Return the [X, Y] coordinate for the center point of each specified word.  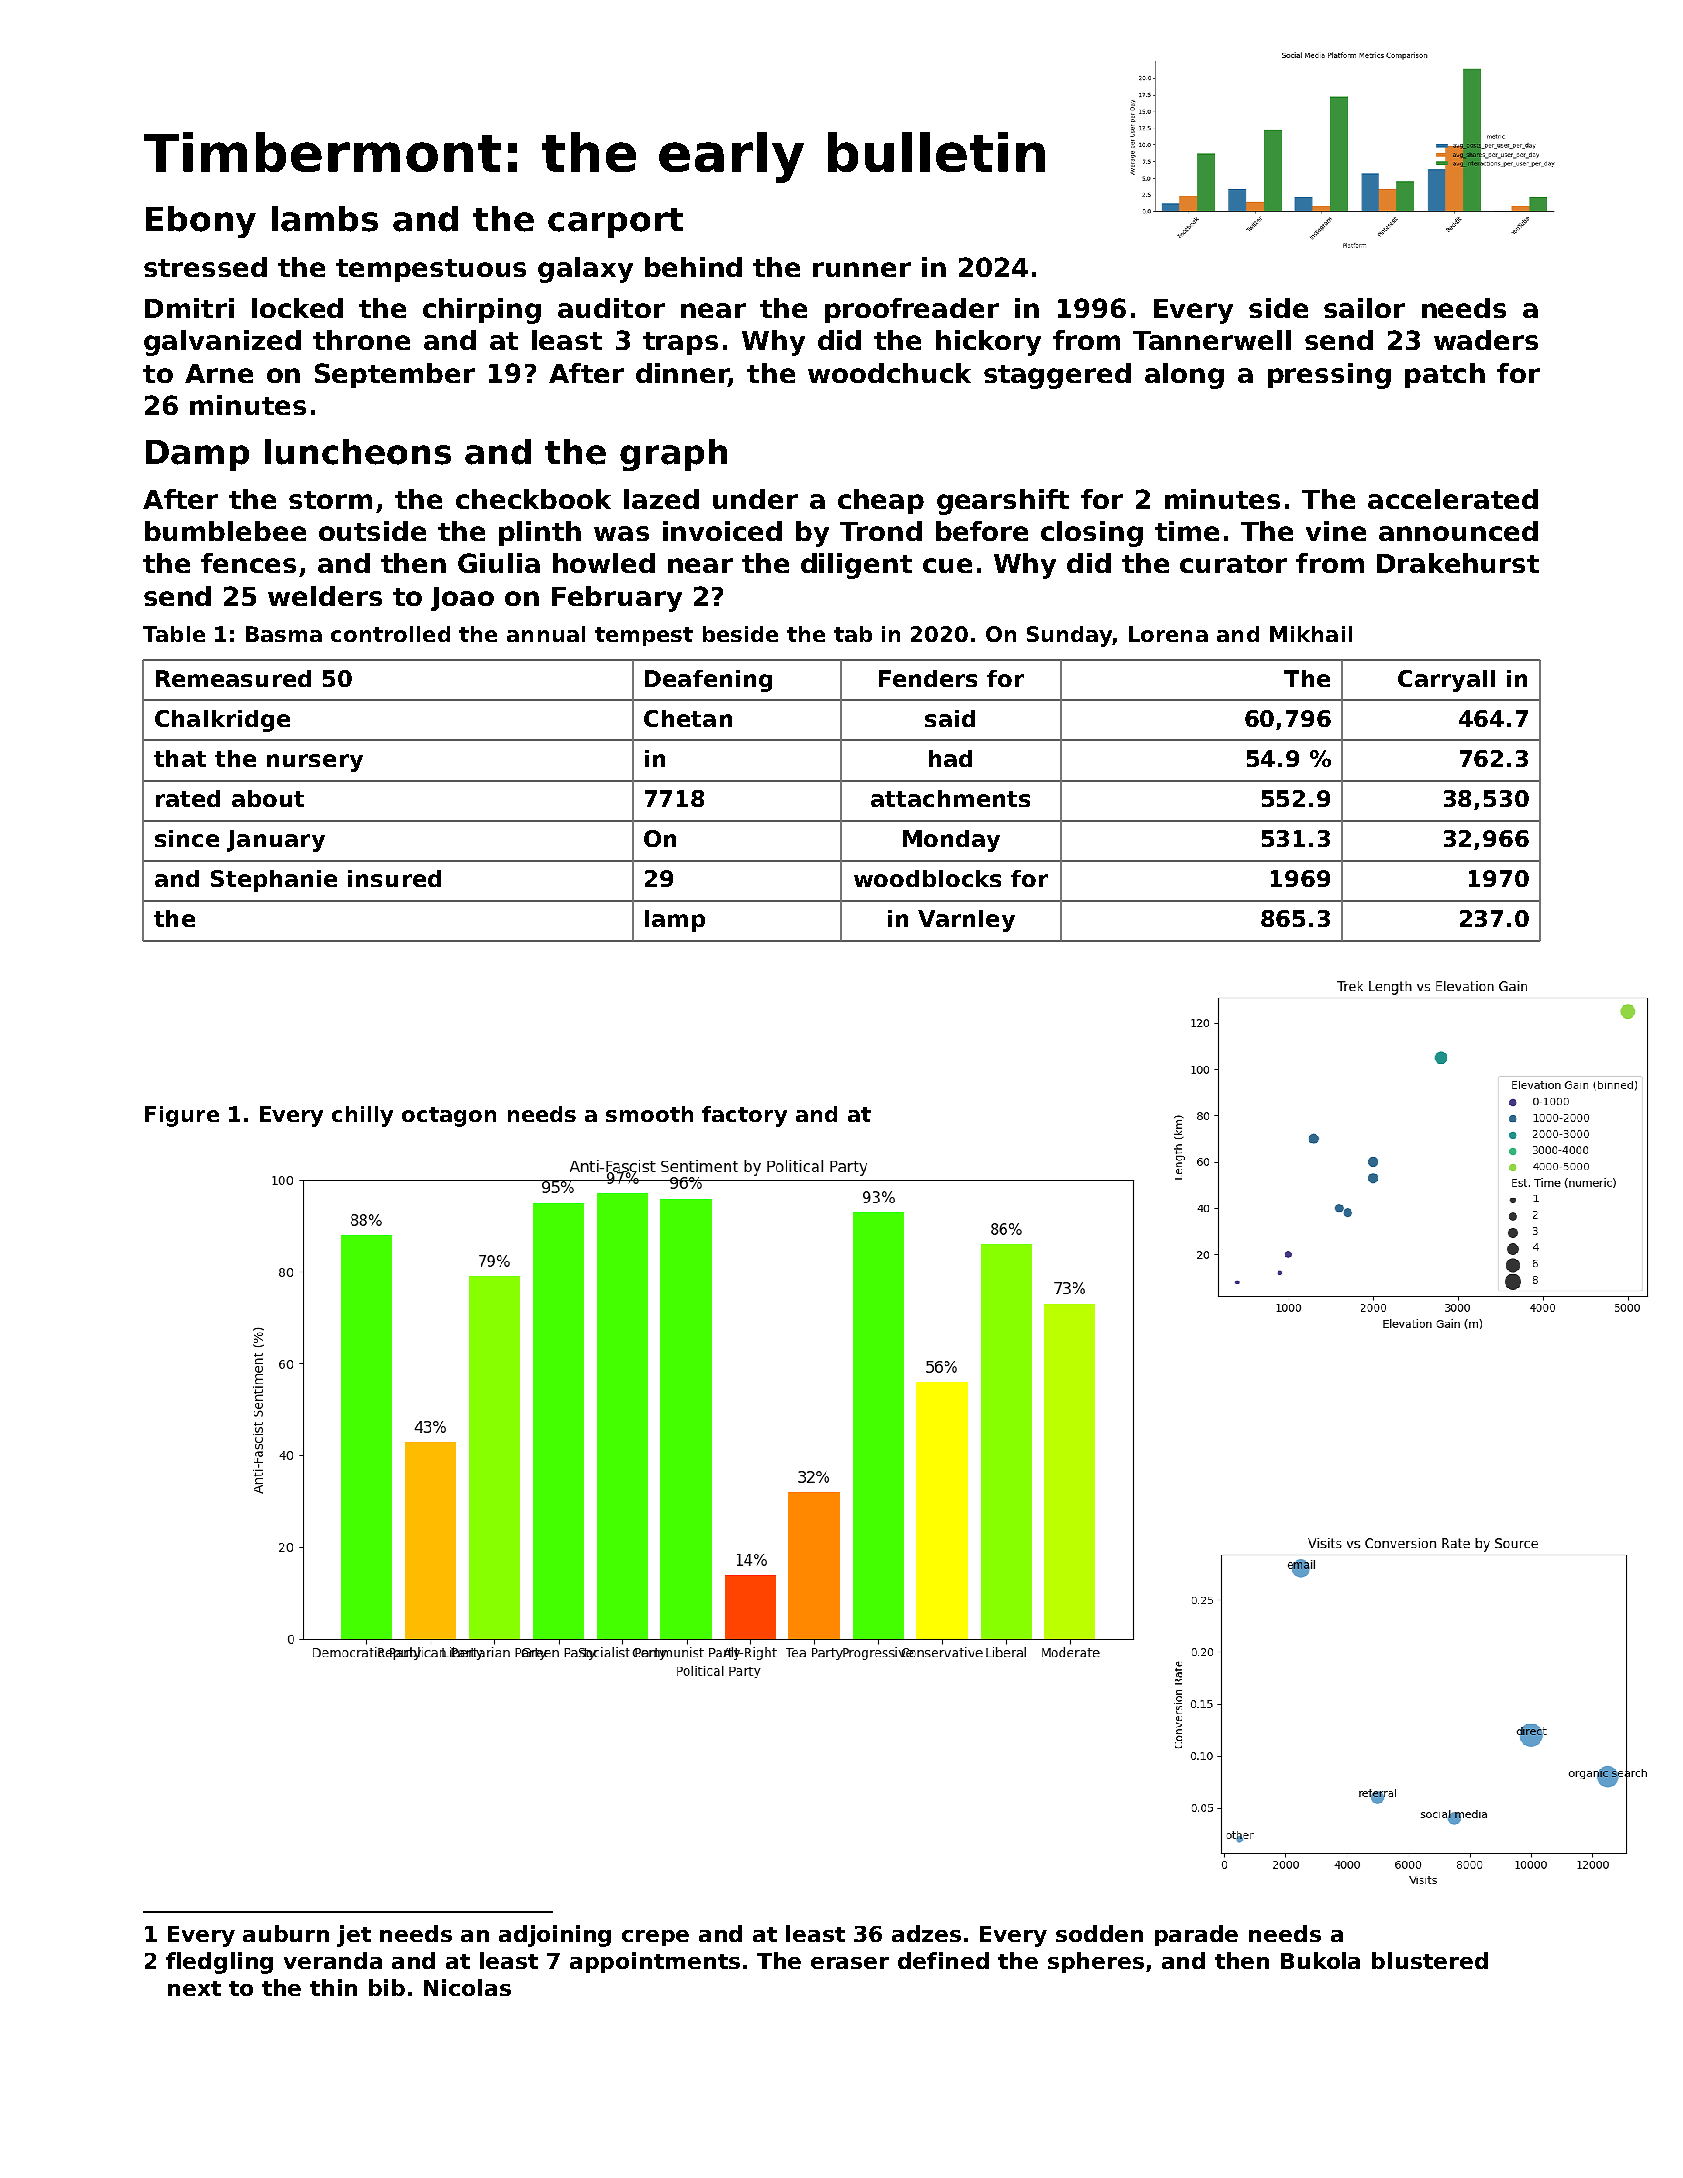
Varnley [966, 921]
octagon [449, 1117]
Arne [219, 373]
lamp [675, 921]
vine [1336, 531]
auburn [286, 1933]
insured [394, 878]
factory [744, 1116]
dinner [682, 374]
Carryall [1446, 681]
